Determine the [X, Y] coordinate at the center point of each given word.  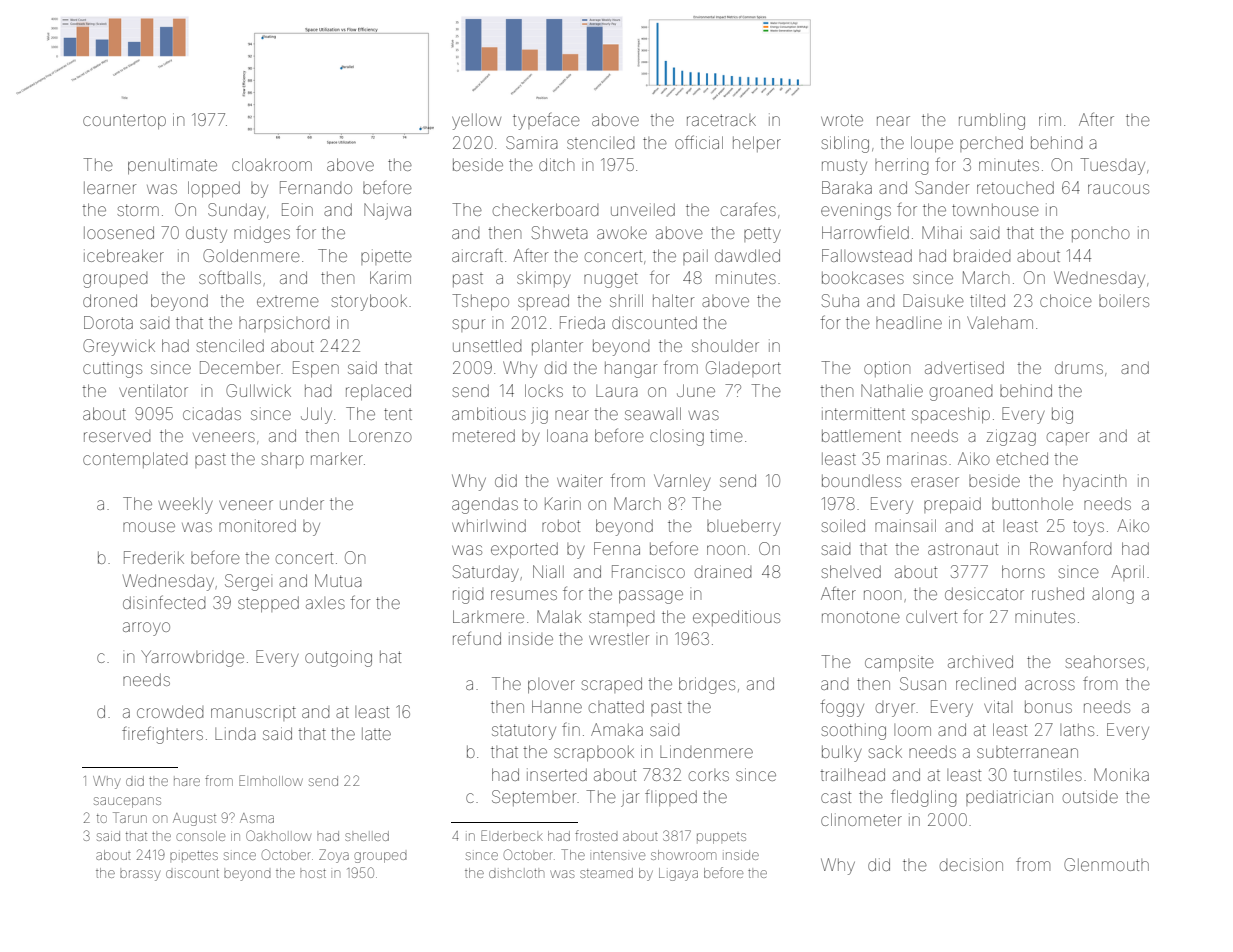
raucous [1118, 189]
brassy [140, 875]
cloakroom [272, 164]
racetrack [721, 120]
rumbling [992, 121]
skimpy [544, 279]
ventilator [153, 390]
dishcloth [516, 873]
